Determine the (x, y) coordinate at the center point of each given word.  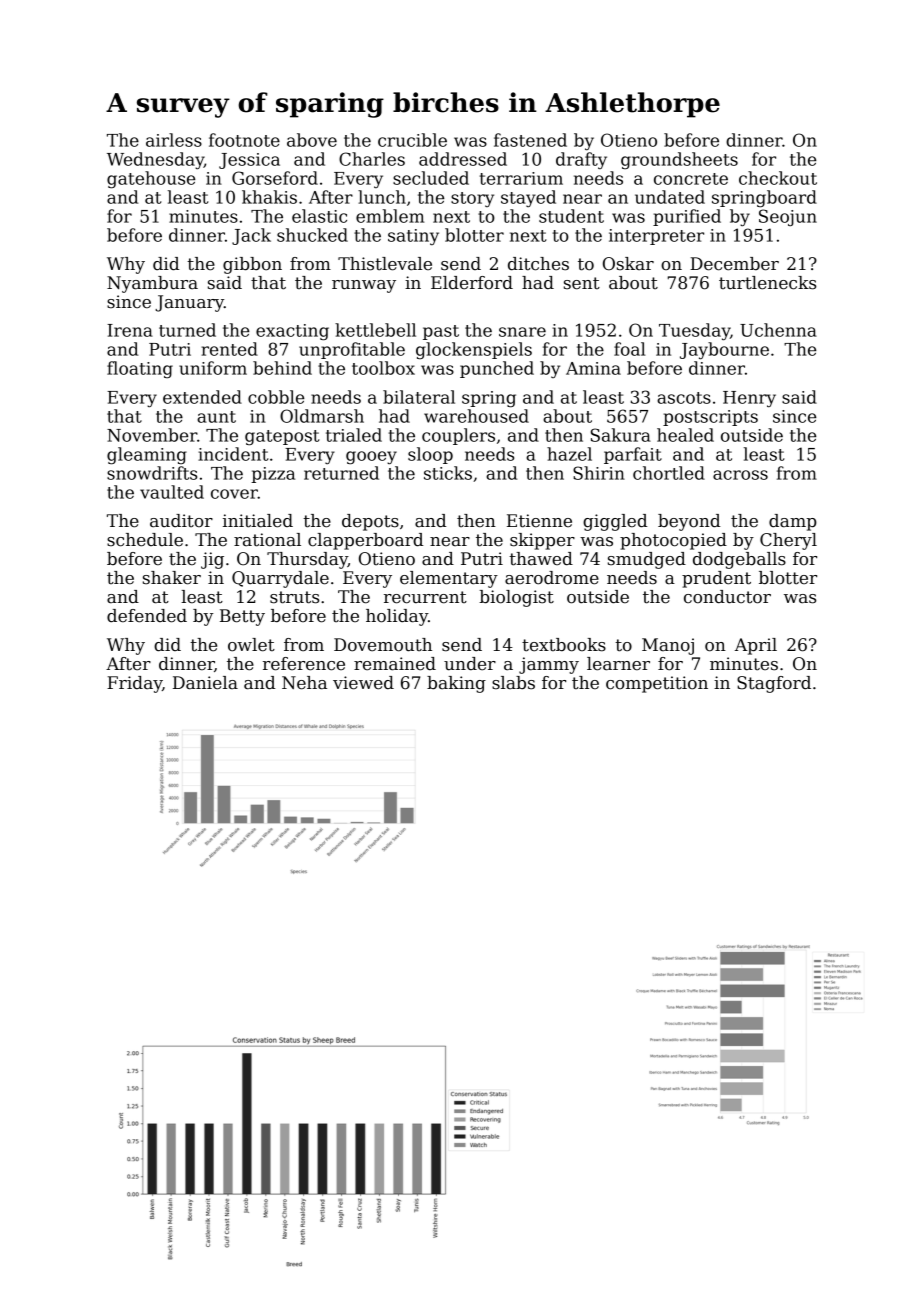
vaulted (172, 492)
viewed (363, 683)
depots (370, 522)
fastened (530, 140)
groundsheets (679, 161)
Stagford (774, 684)
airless (174, 140)
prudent (716, 579)
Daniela (205, 683)
